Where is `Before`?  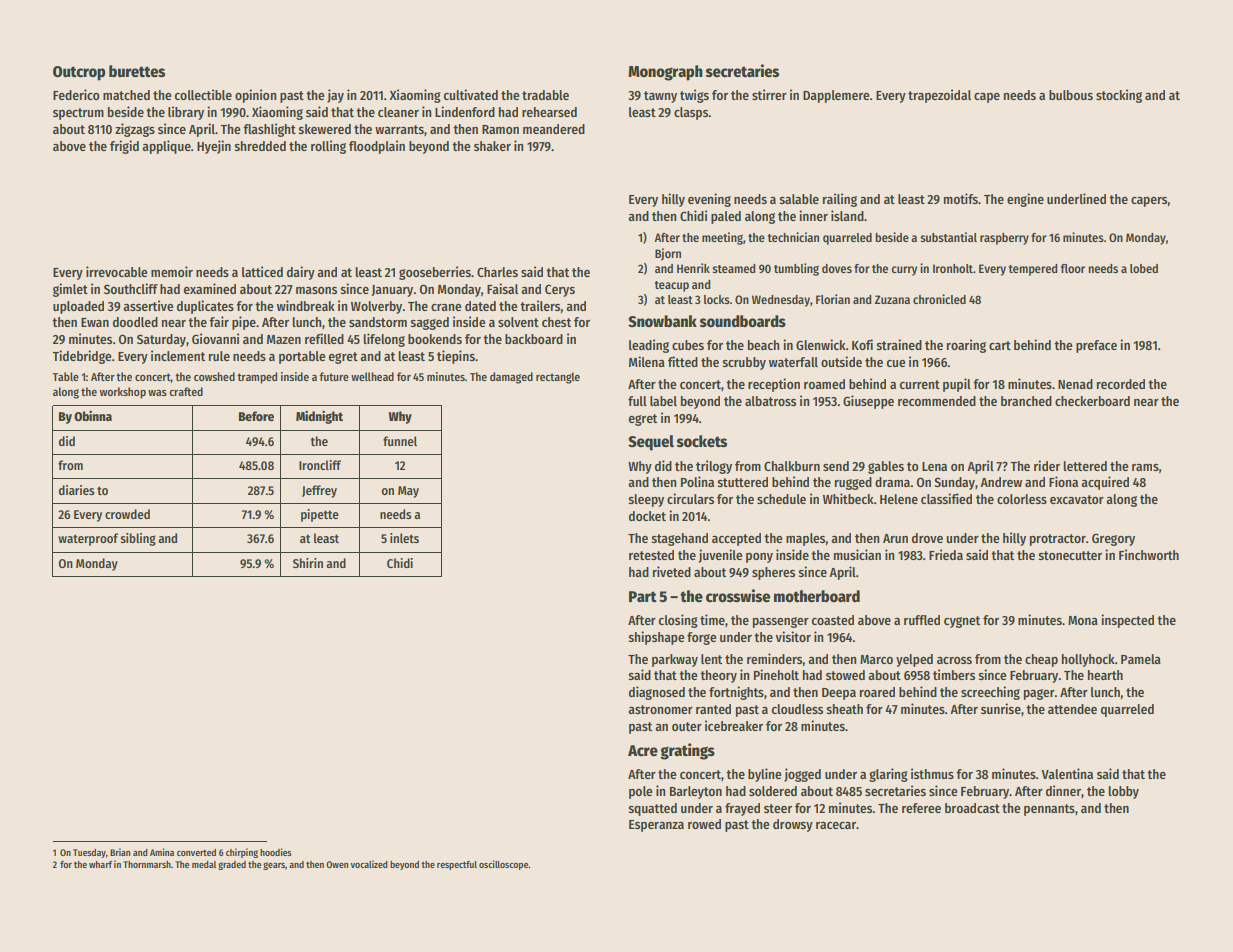
Before is located at coordinates (256, 416).
